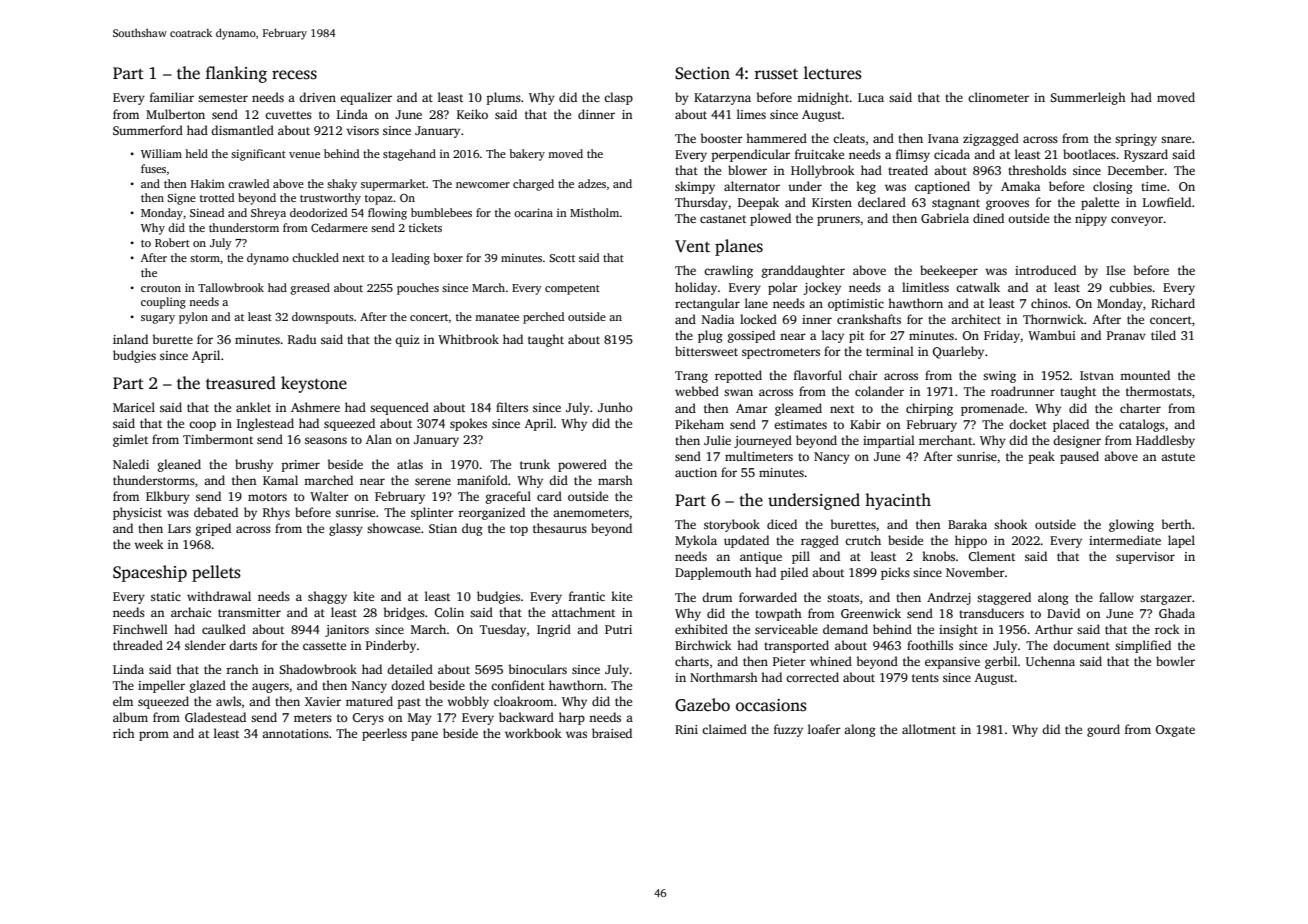 This image has width=1308, height=924. What do you see at coordinates (1042, 457) in the image?
I see `peak` at bounding box center [1042, 457].
